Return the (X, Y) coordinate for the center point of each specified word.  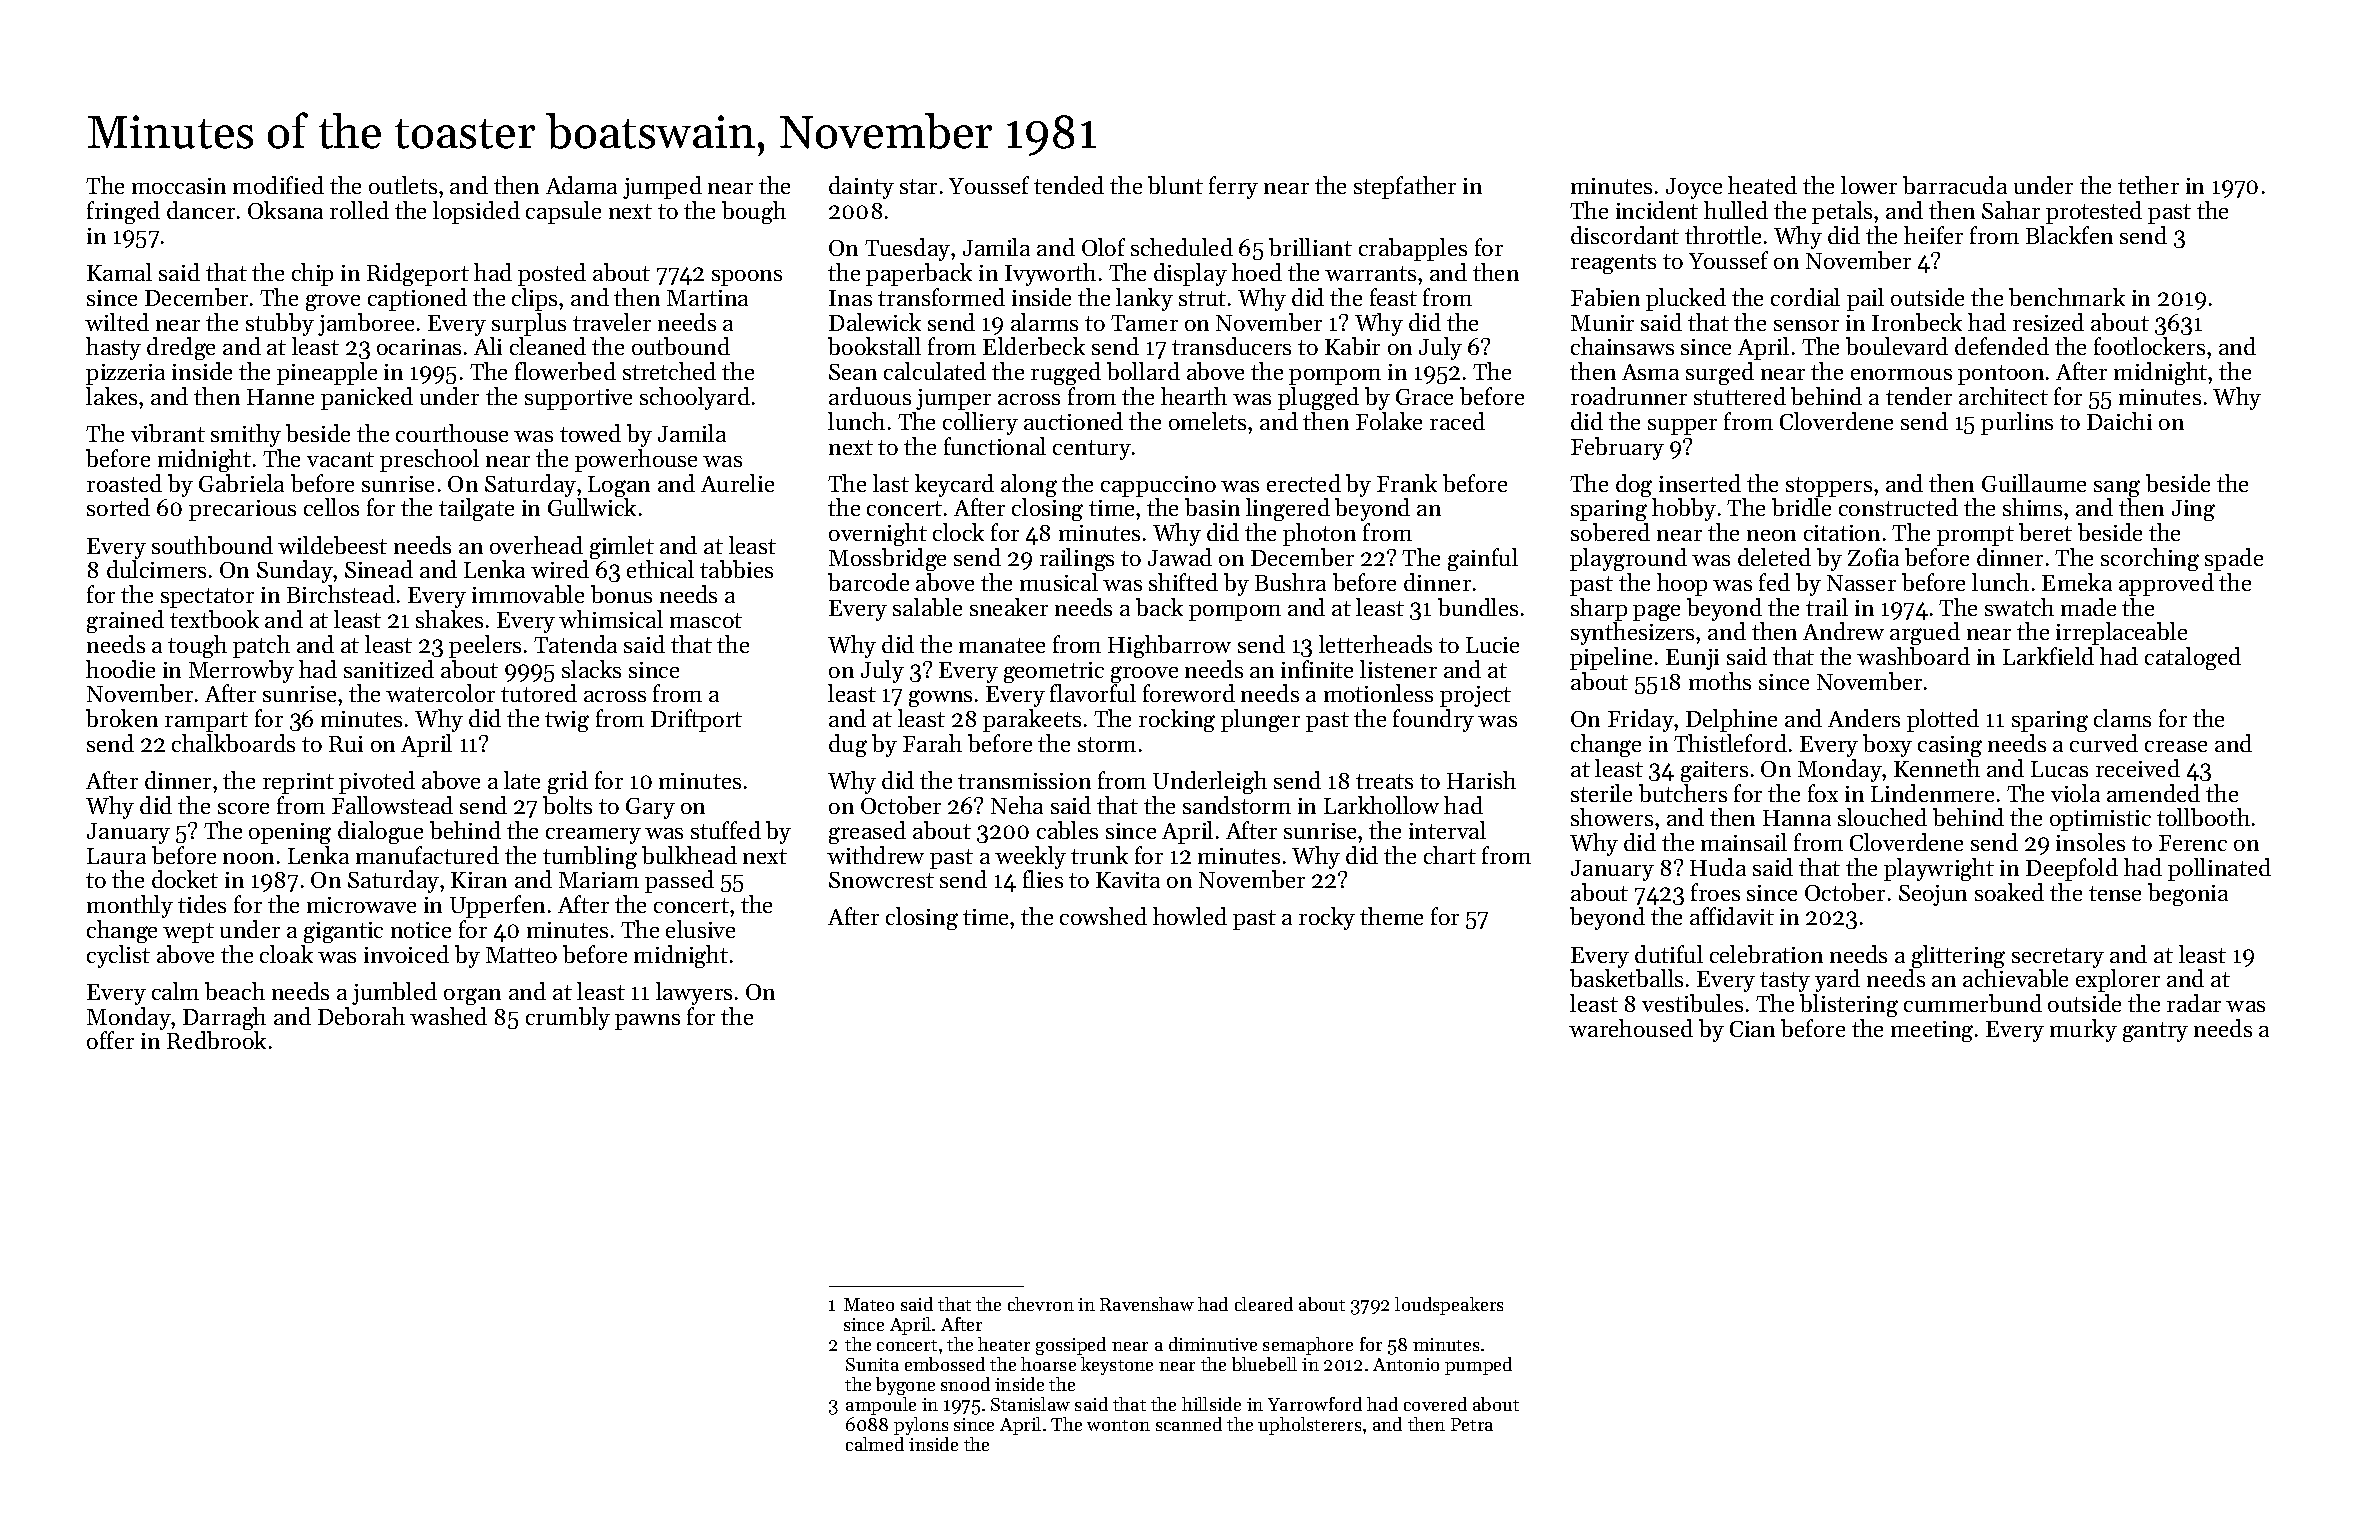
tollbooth (2203, 817)
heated (1762, 185)
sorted (118, 507)
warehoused (1631, 1028)
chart (1450, 855)
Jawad (1180, 557)
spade (2234, 559)
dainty (861, 187)
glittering (1958, 956)
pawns (647, 1022)
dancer (201, 210)
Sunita (872, 1364)
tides (202, 904)
